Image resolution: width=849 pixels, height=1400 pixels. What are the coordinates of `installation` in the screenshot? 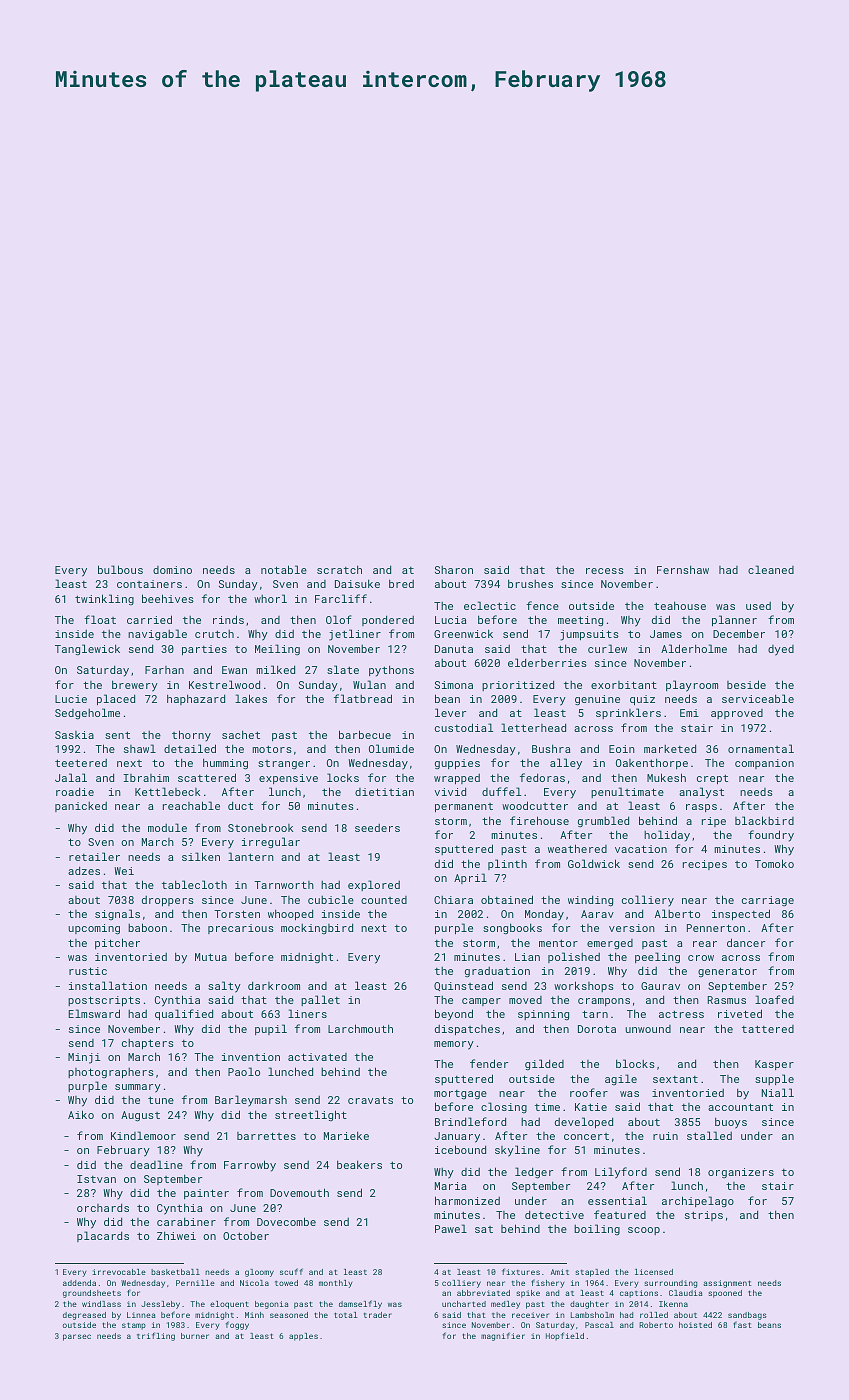 It's located at (108, 985).
